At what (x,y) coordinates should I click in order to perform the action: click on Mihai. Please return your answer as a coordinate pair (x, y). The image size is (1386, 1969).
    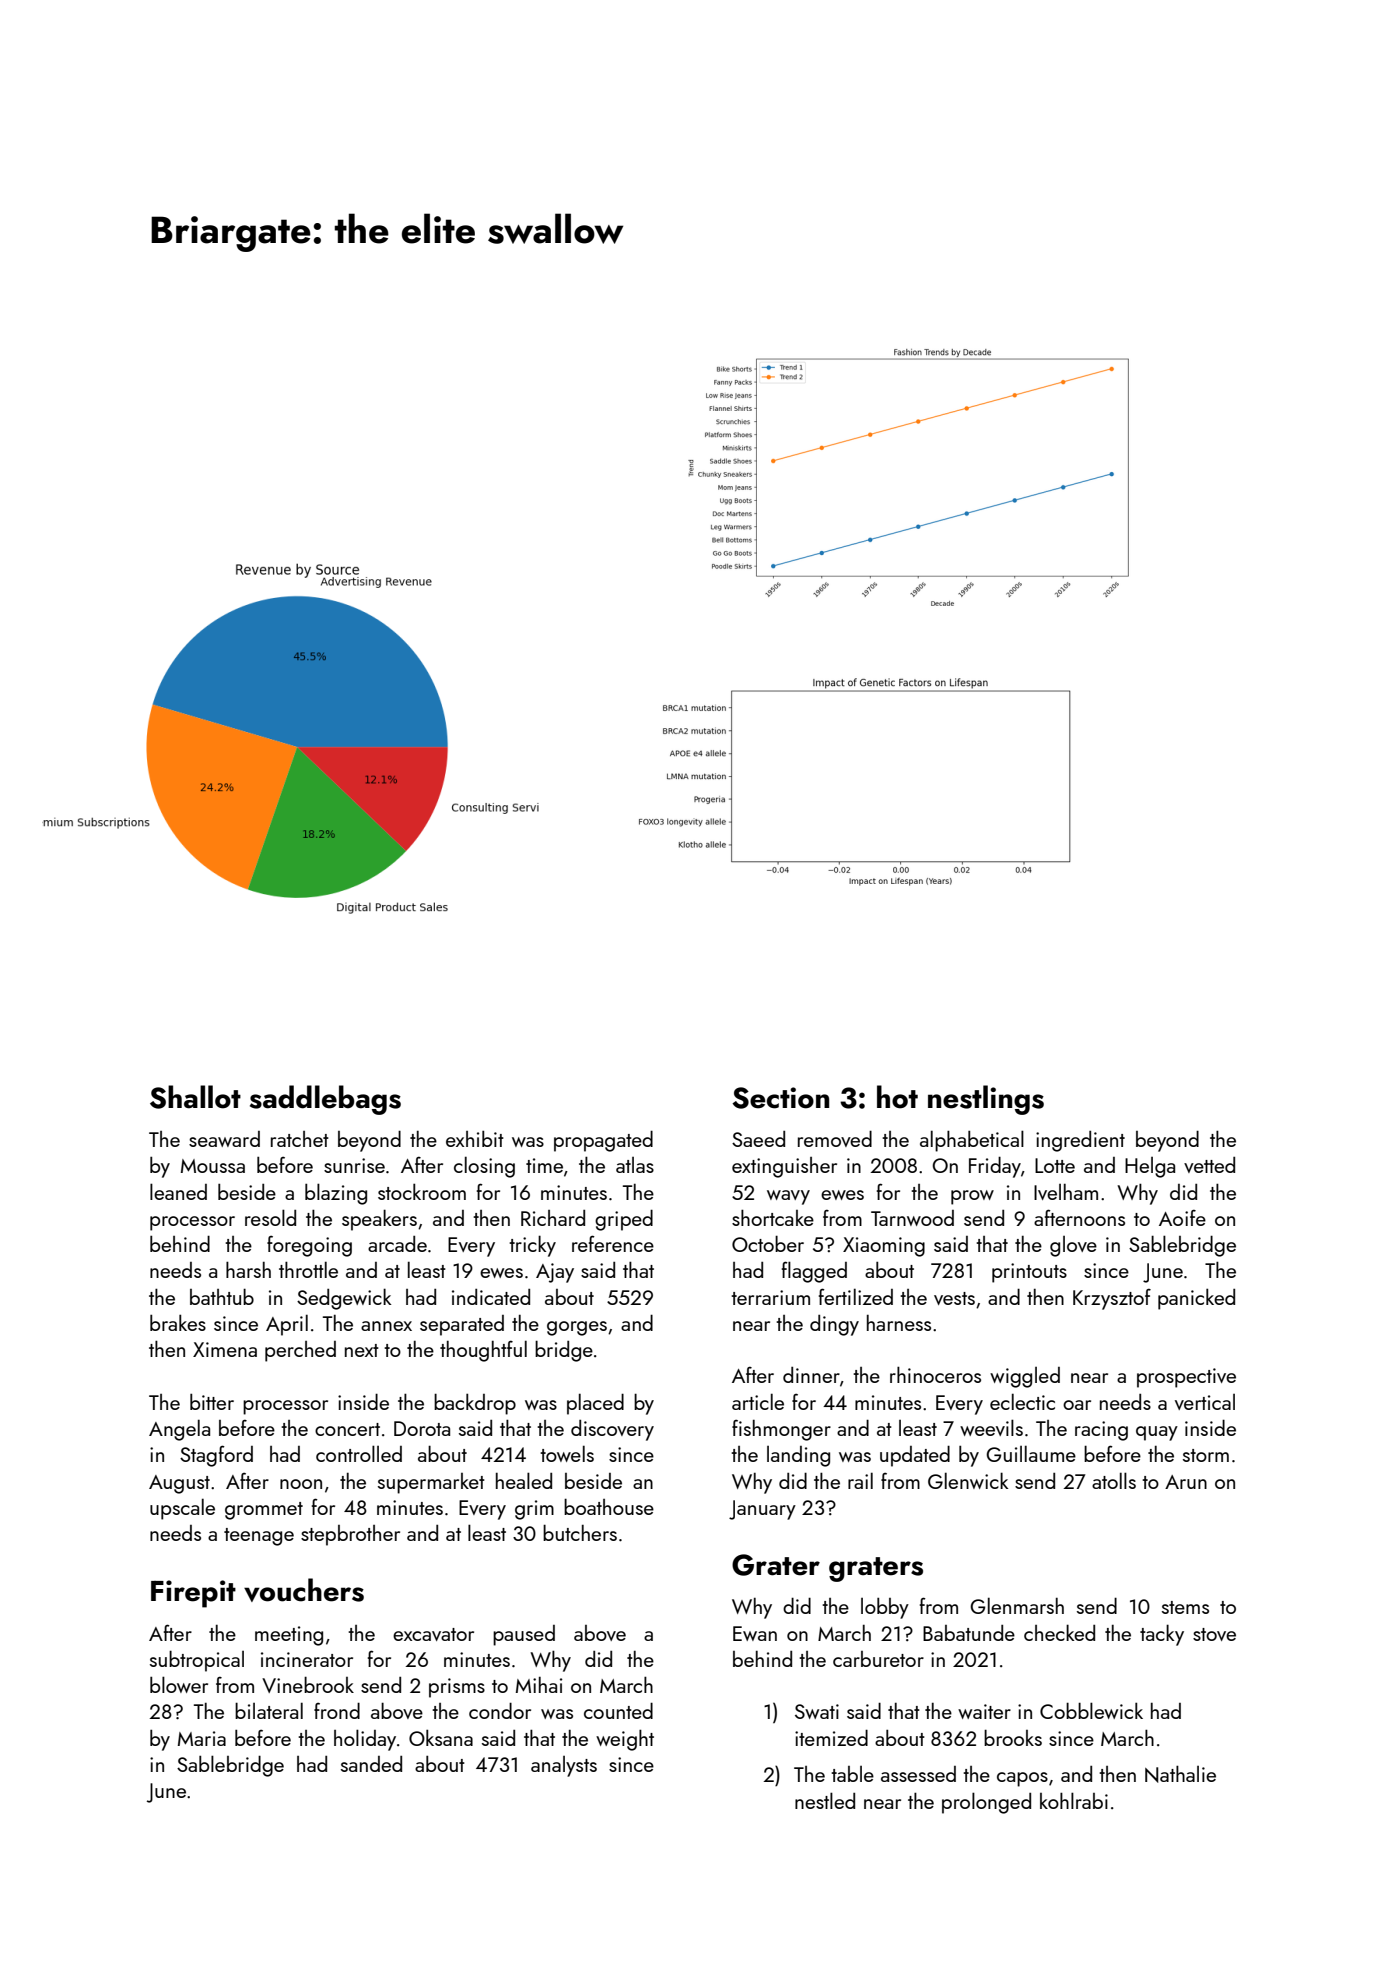
    Looking at the image, I should click on (539, 1685).
